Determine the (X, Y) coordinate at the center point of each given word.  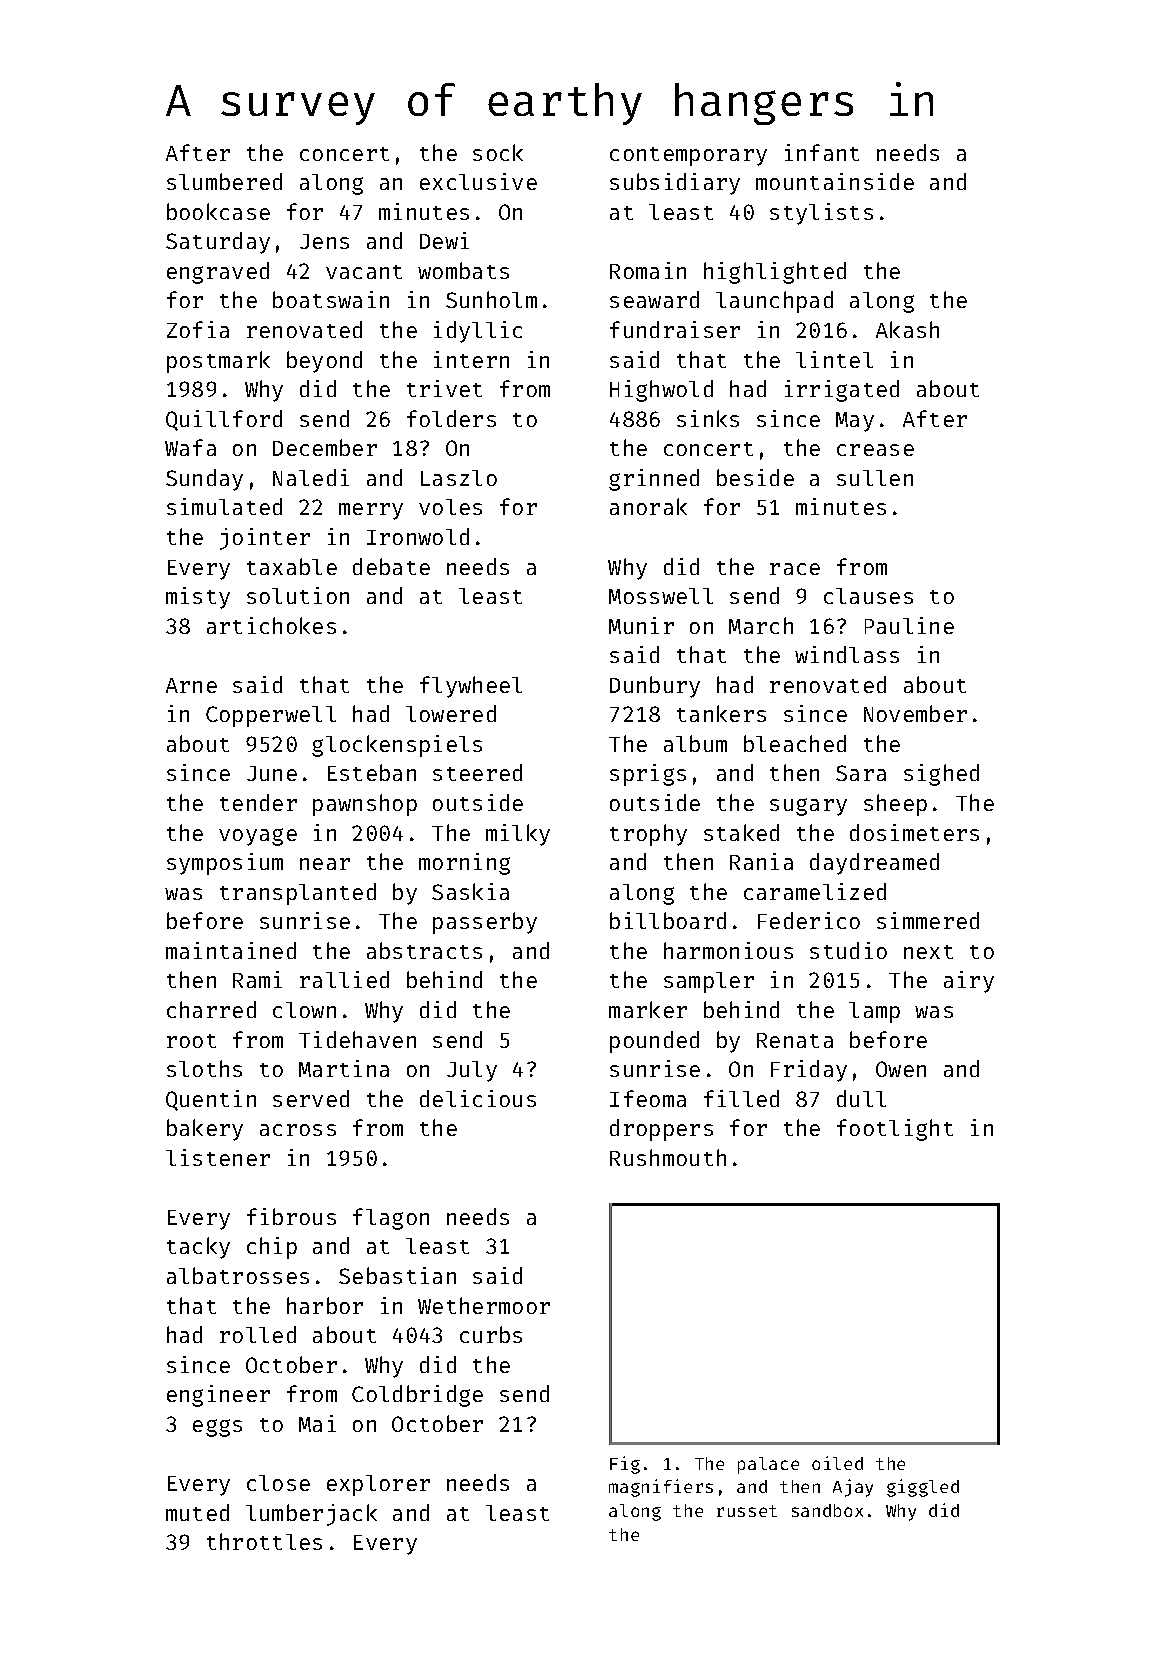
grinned (654, 480)
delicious (478, 1098)
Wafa (190, 447)
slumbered (224, 181)
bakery (205, 1130)
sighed (941, 775)
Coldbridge (417, 1396)
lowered (451, 713)
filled (741, 1098)
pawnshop (365, 805)
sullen (875, 478)
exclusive (478, 181)
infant (822, 152)
